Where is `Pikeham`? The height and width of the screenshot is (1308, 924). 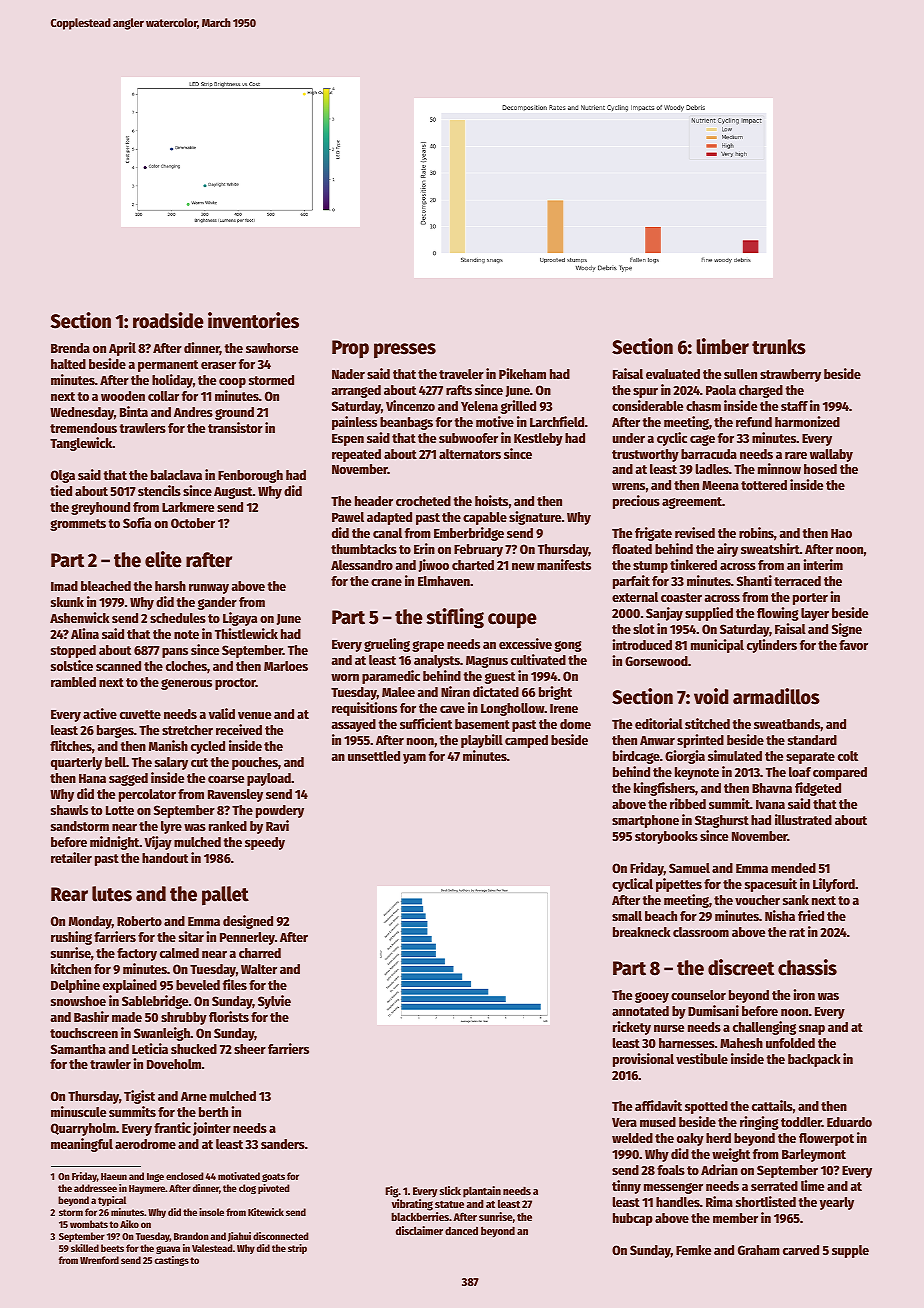 Pikeham is located at coordinates (522, 373).
